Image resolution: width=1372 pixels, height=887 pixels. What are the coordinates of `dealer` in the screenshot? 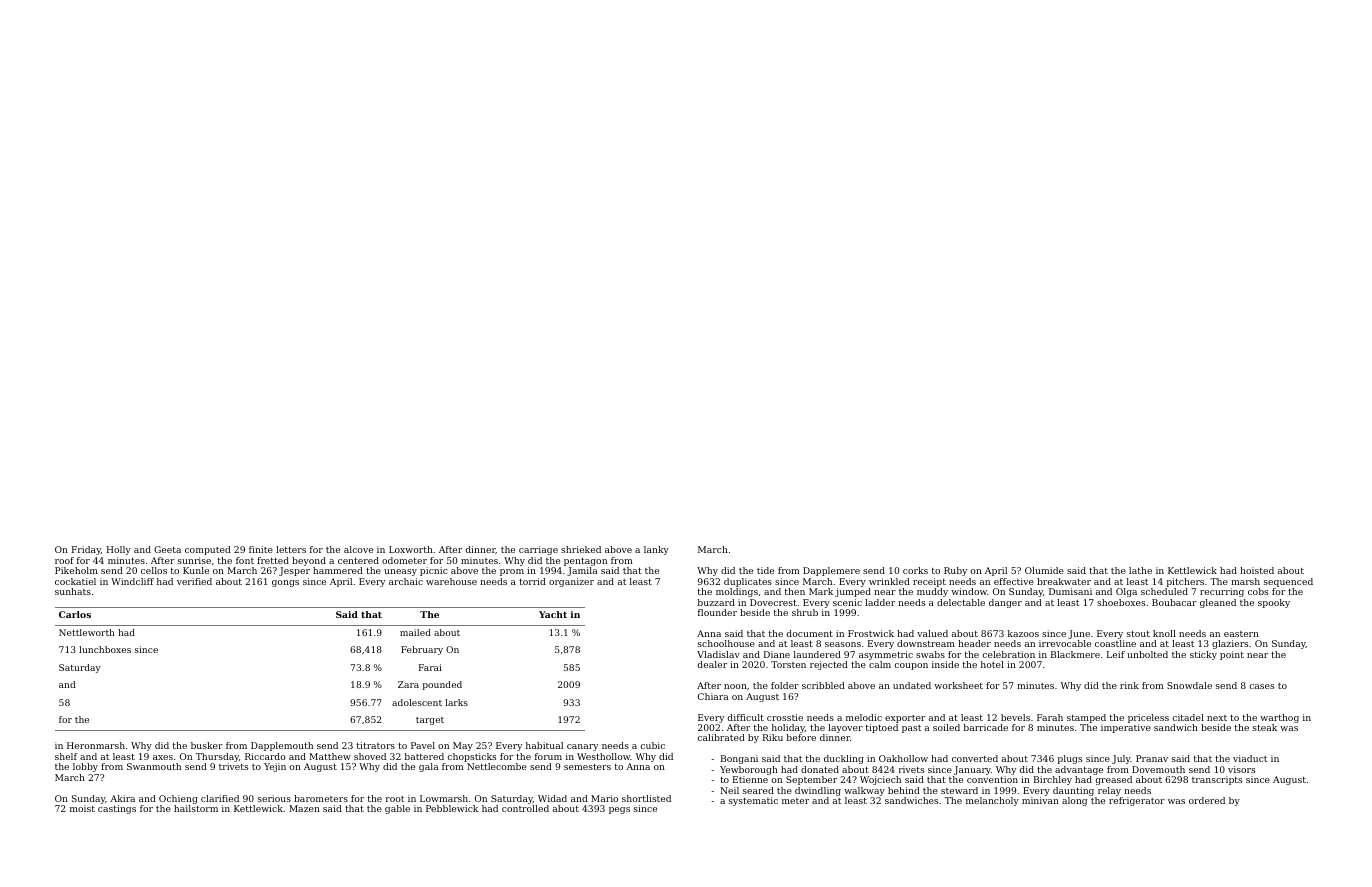 It's located at (712, 664).
